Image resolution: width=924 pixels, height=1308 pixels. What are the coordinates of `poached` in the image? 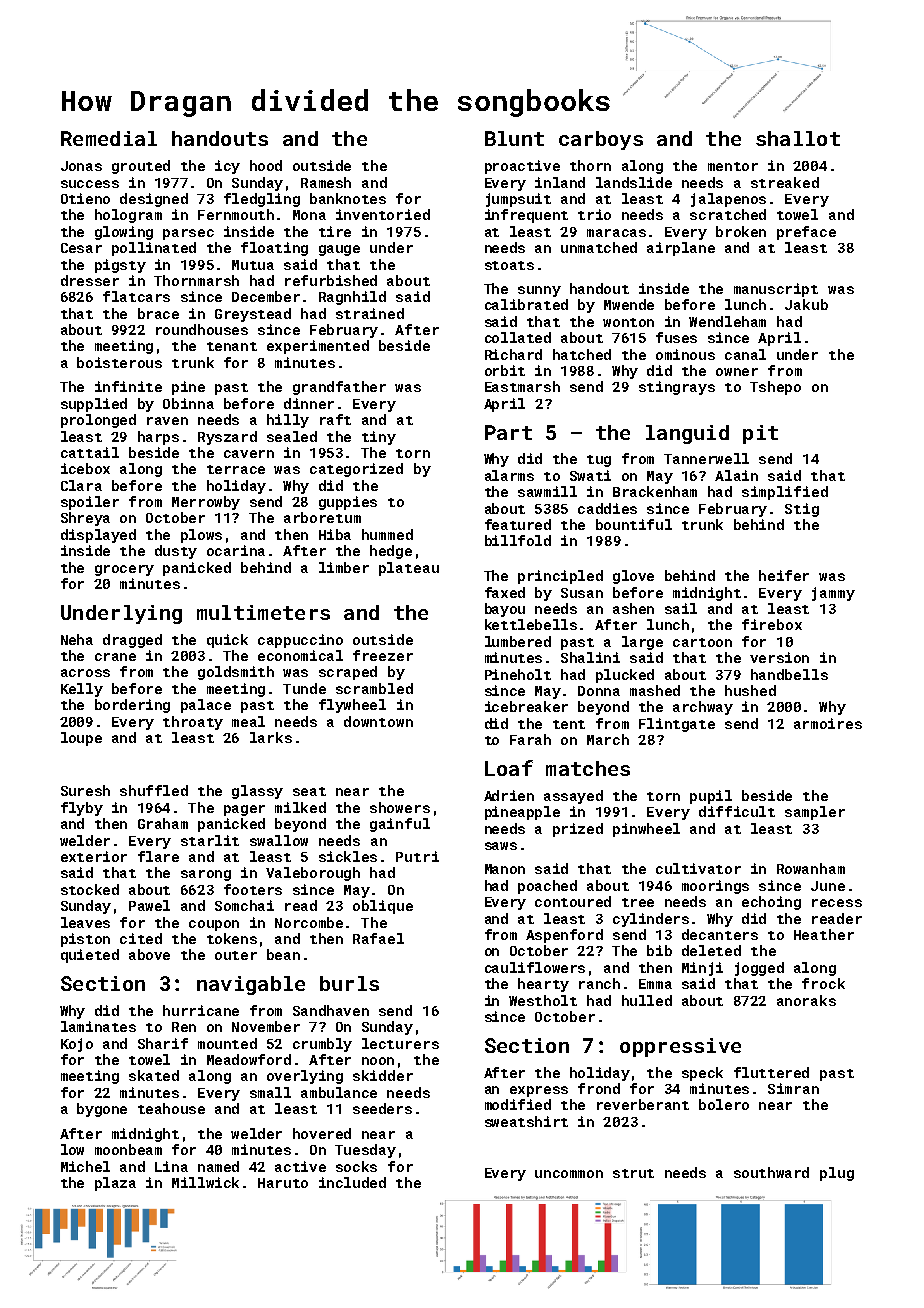 It's located at (547, 887).
